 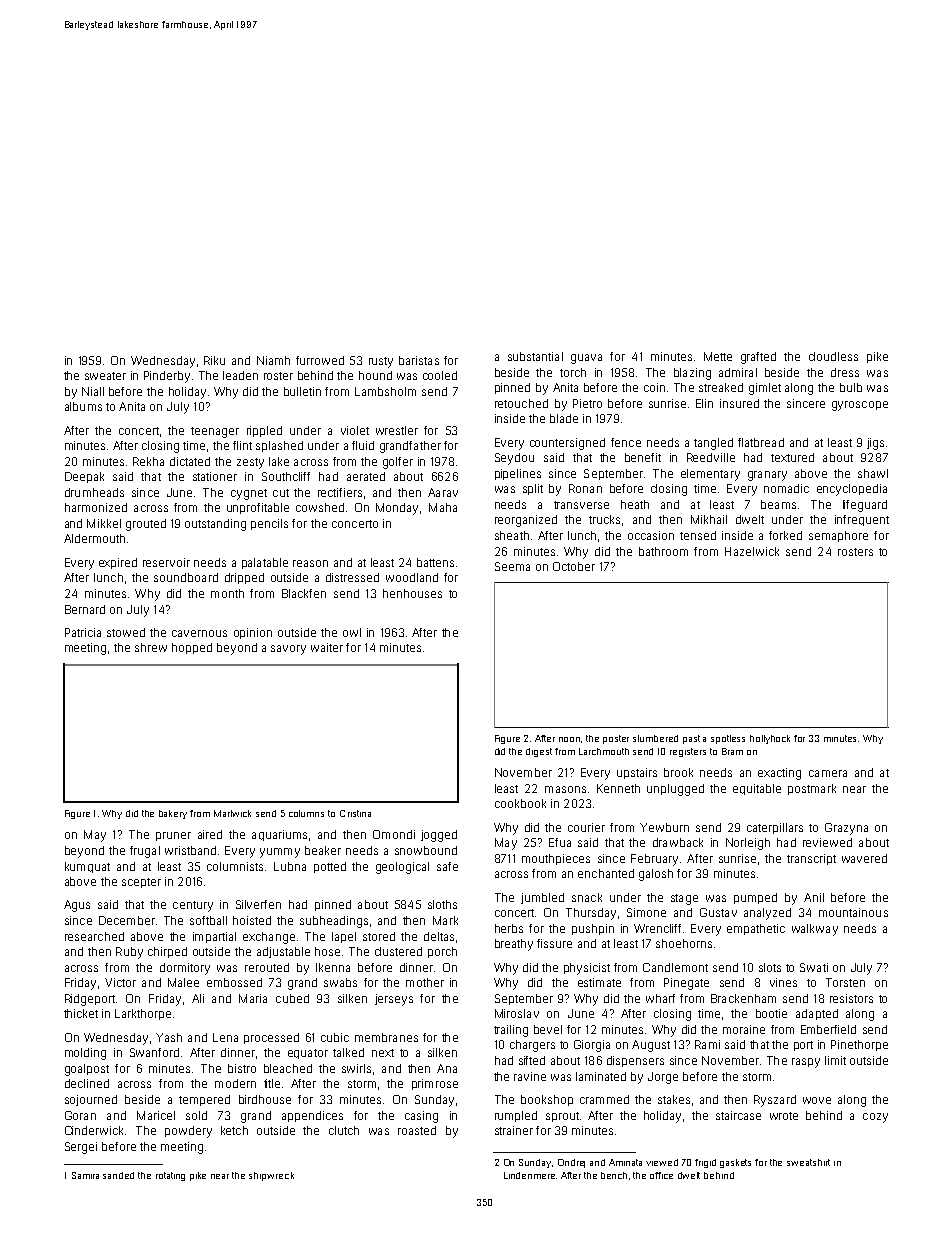 What do you see at coordinates (535, 356) in the screenshot?
I see `substantial` at bounding box center [535, 356].
